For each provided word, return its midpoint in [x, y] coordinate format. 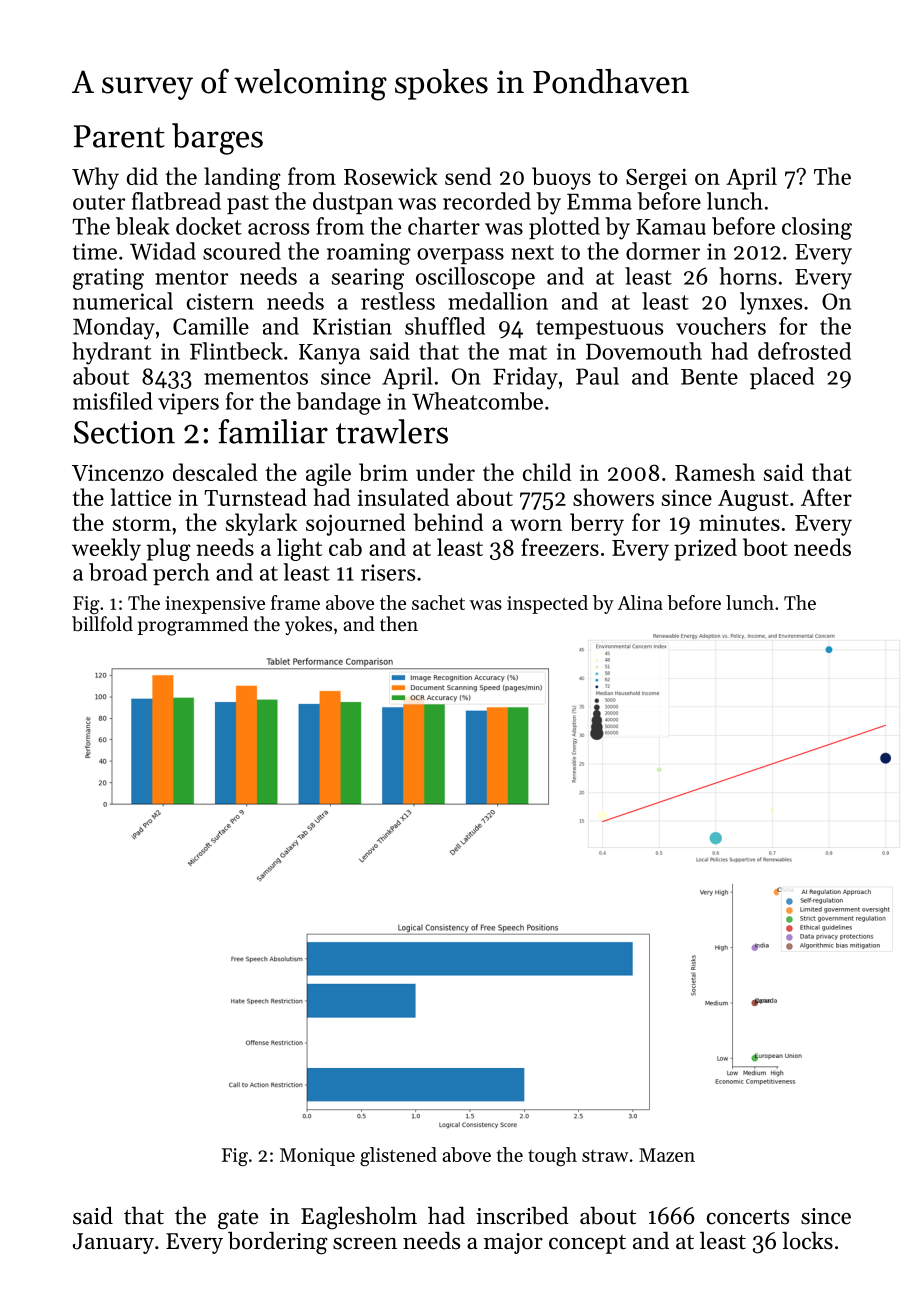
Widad [163, 251]
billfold [102, 624]
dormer [663, 251]
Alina [640, 602]
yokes [308, 625]
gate [238, 1220]
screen [365, 1244]
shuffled [445, 326]
